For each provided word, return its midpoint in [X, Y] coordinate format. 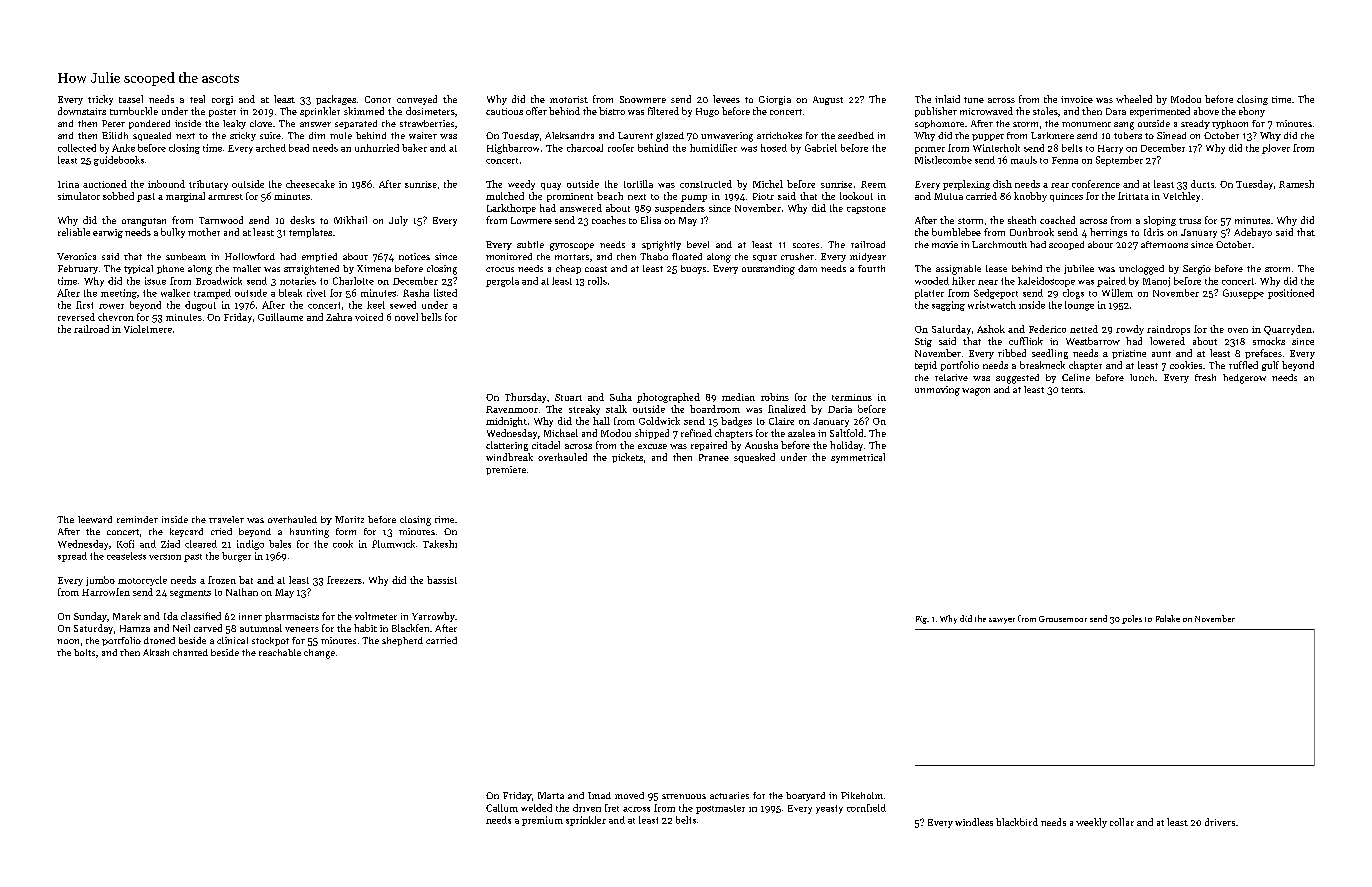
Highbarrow [513, 149]
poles [1132, 619]
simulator [79, 196]
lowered [1167, 341]
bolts [84, 652]
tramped [212, 294]
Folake [1168, 618]
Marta [551, 795]
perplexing [966, 185]
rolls [597, 281]
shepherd [402, 641]
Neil [181, 628]
